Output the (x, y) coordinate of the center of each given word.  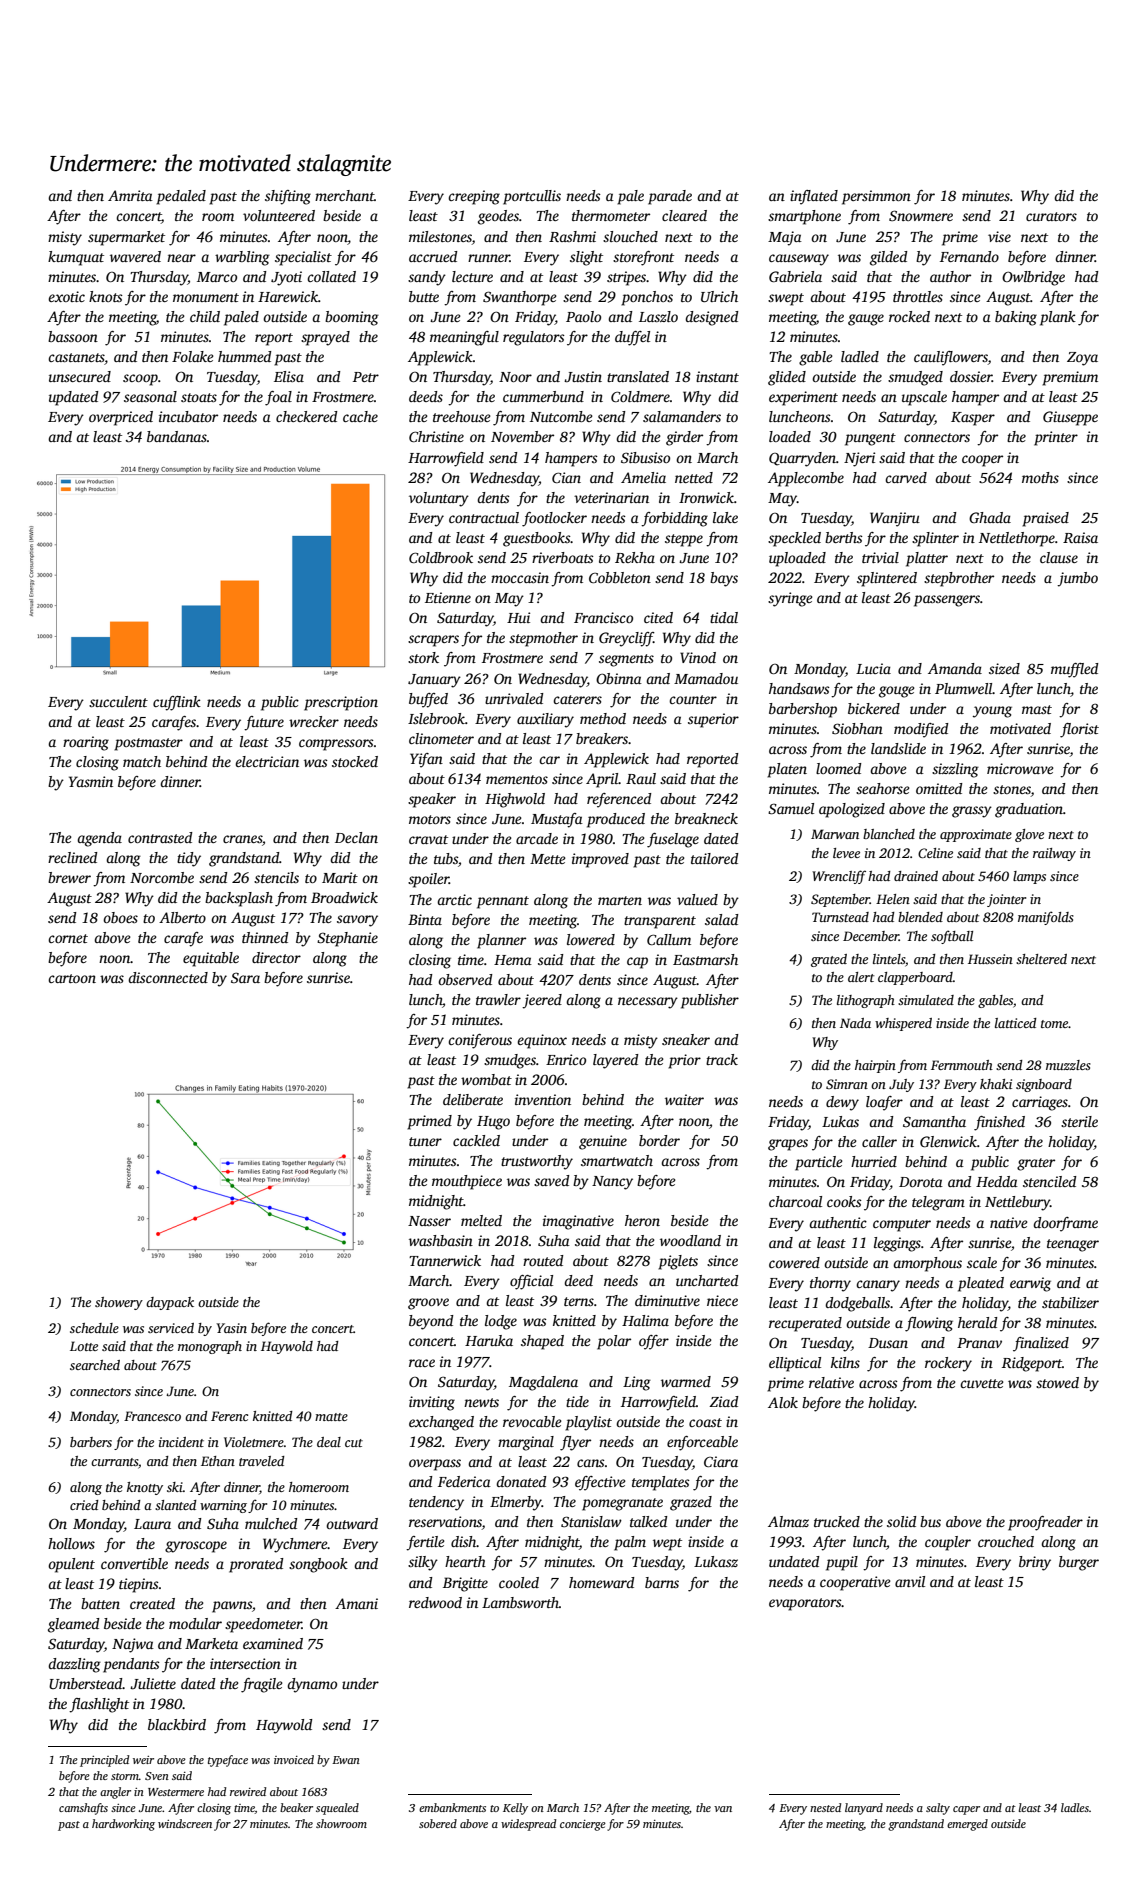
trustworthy (537, 1162)
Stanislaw (591, 1521)
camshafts (83, 1809)
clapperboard (915, 978)
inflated (814, 197)
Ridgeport (1032, 1364)
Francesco (152, 1416)
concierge (583, 1825)
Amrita (130, 195)
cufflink (177, 703)
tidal (724, 617)
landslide (898, 748)
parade (670, 197)
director (276, 957)
